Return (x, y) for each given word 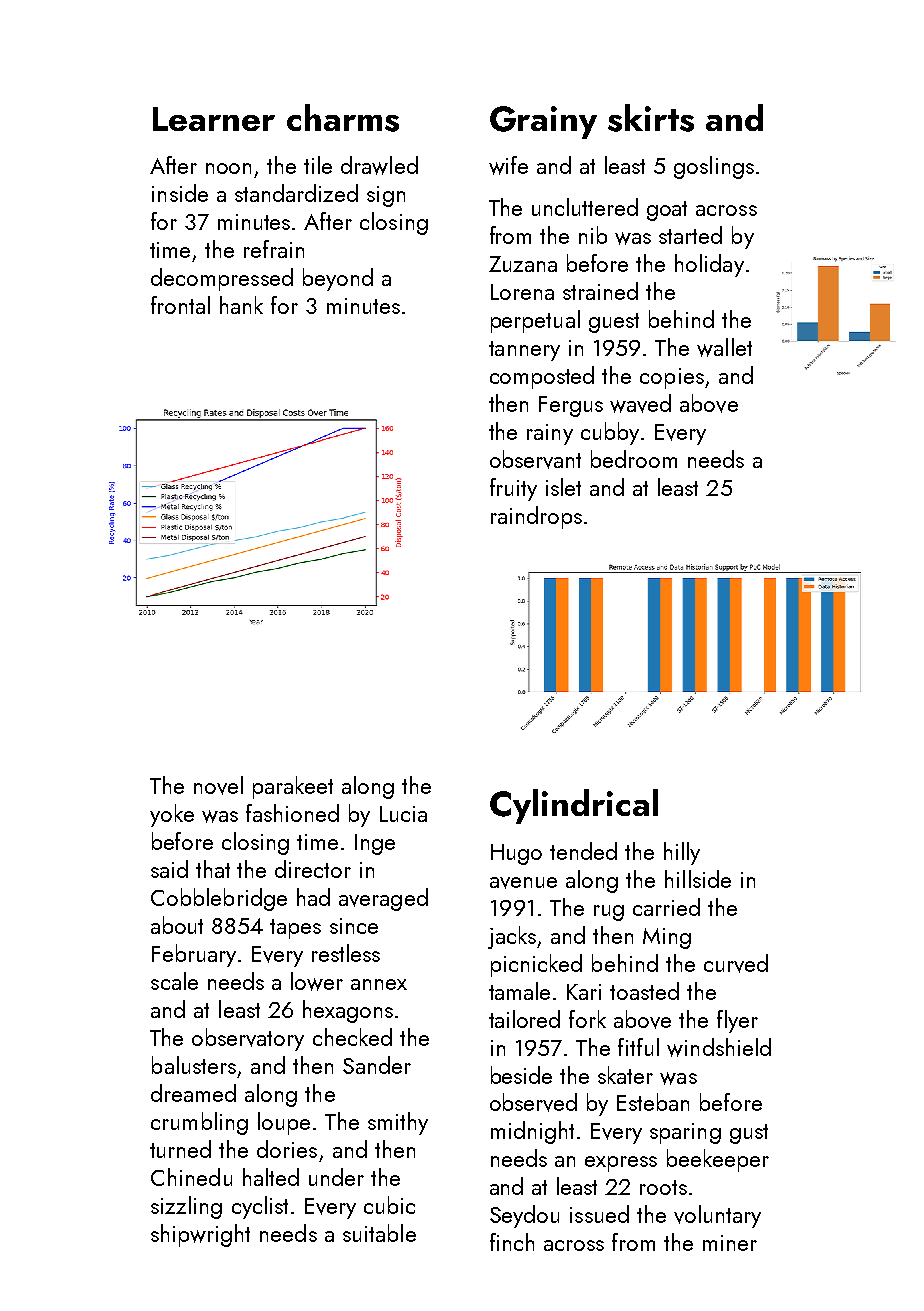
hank (241, 305)
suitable (379, 1233)
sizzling (186, 1207)
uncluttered (585, 207)
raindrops (536, 517)
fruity (513, 489)
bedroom (634, 459)
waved (640, 403)
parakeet (293, 787)
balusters (194, 1065)
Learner (214, 119)
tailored (524, 1019)
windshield (719, 1047)
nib (593, 235)
